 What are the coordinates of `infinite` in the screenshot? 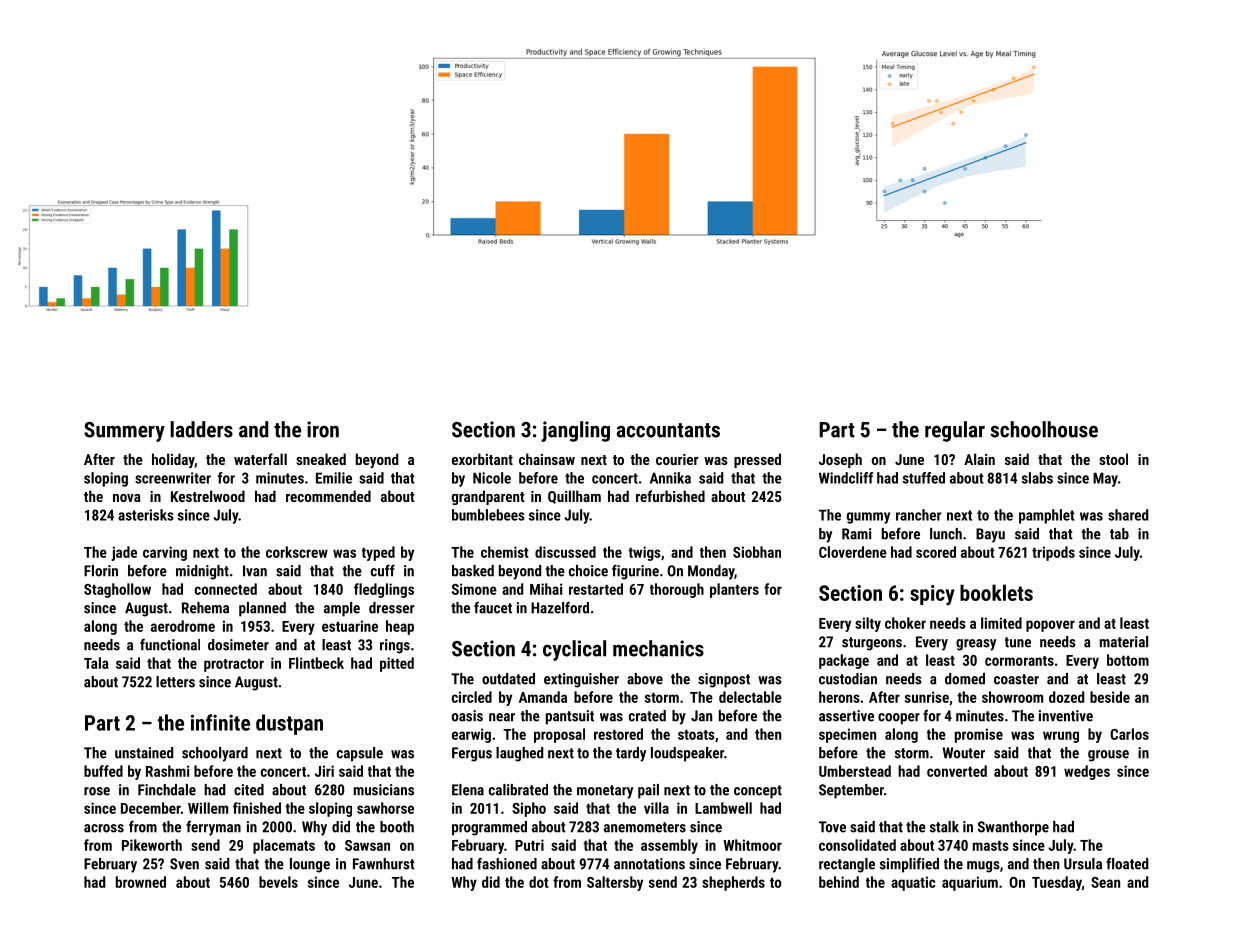 It's located at (220, 722).
